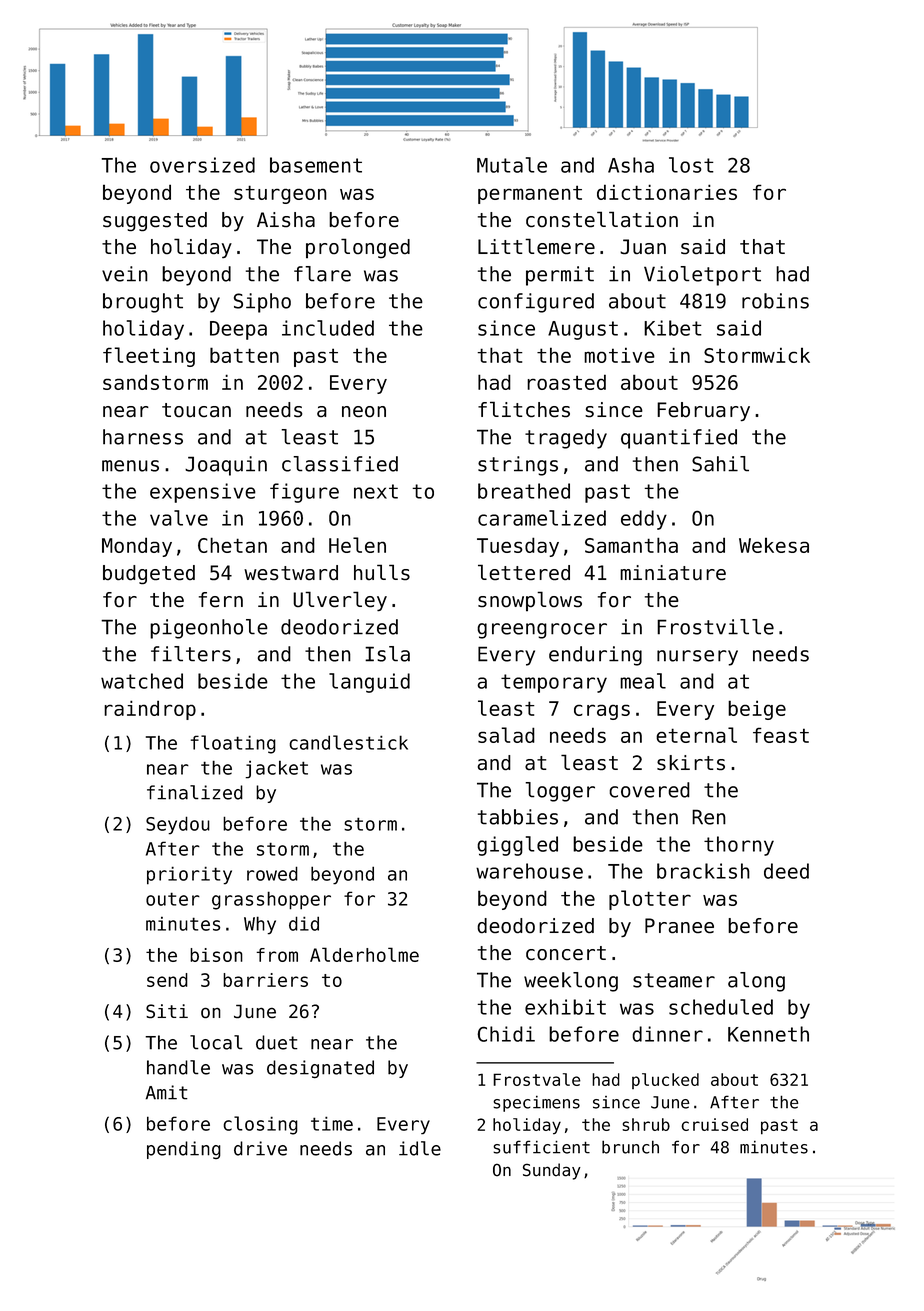 This page has height=1311, width=924. What do you see at coordinates (506, 1034) in the page?
I see `Chidi` at bounding box center [506, 1034].
